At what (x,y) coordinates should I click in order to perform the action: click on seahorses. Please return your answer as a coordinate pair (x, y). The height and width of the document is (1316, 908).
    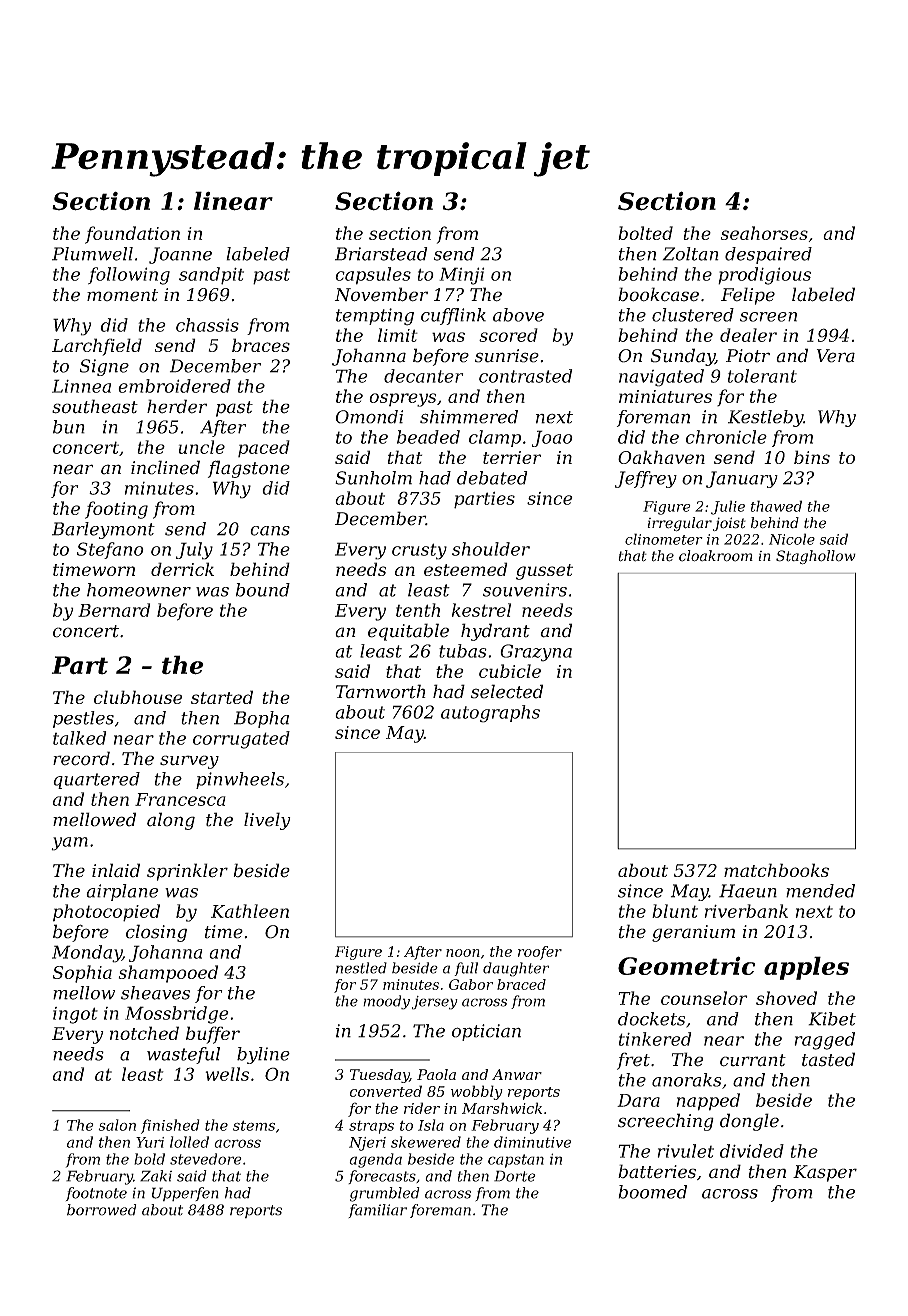
    Looking at the image, I should click on (764, 233).
